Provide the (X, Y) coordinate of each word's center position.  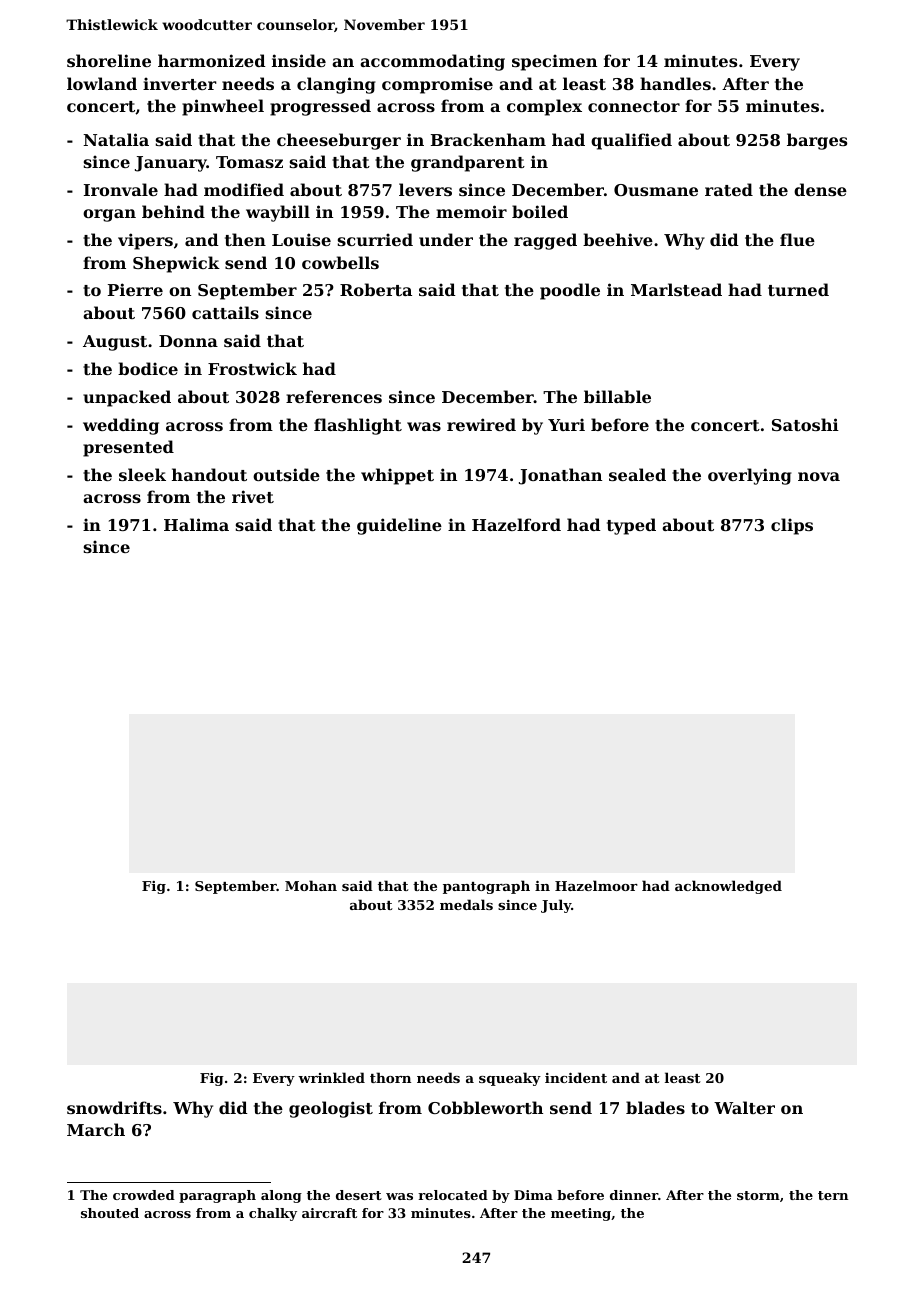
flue (797, 239)
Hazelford (516, 524)
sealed (637, 474)
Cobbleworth (485, 1107)
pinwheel (223, 107)
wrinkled (331, 1077)
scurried (375, 239)
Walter (744, 1107)
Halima (196, 524)
